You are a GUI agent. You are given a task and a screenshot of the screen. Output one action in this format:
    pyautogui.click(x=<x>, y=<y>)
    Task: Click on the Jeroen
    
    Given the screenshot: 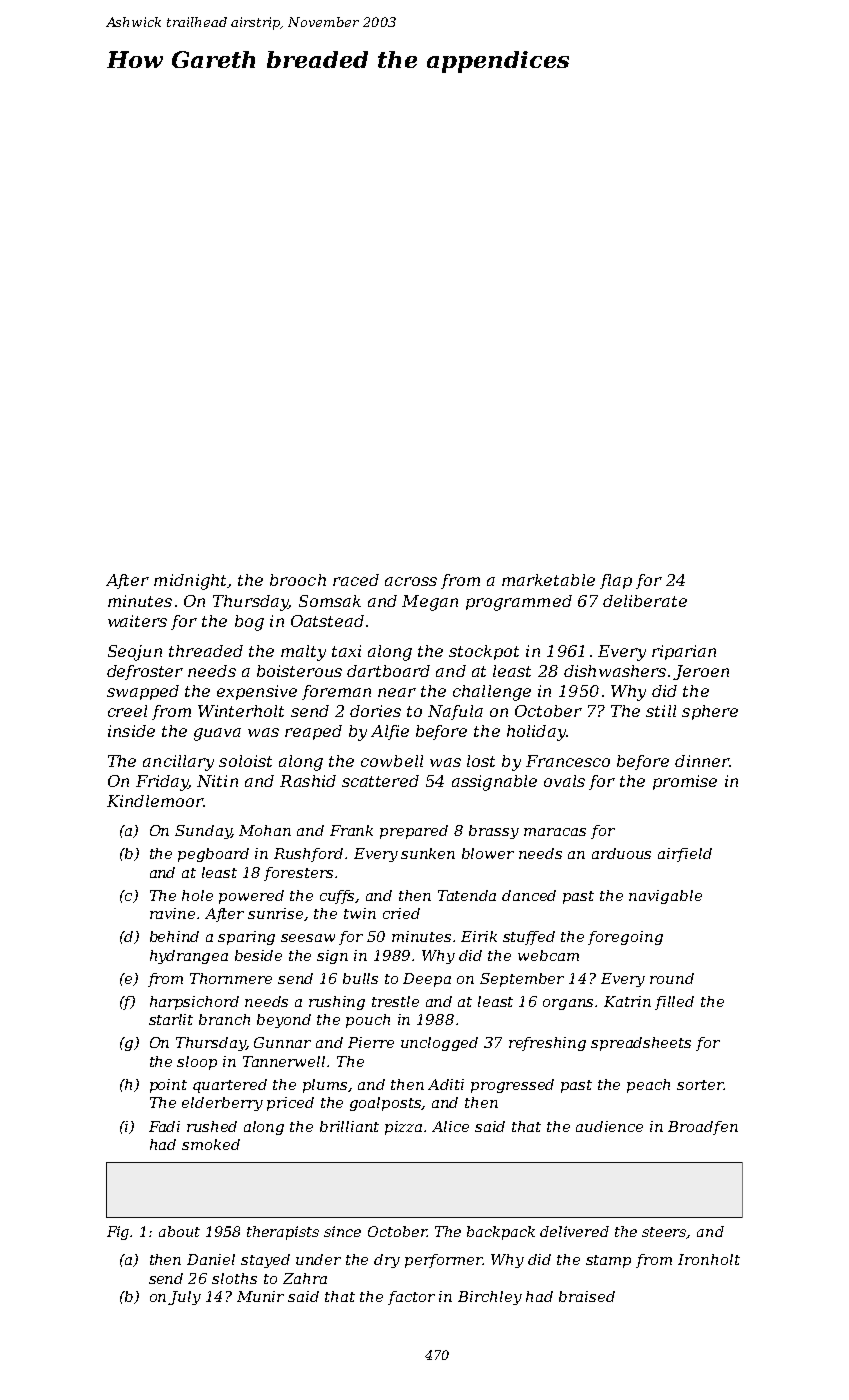 What is the action you would take?
    pyautogui.click(x=701, y=672)
